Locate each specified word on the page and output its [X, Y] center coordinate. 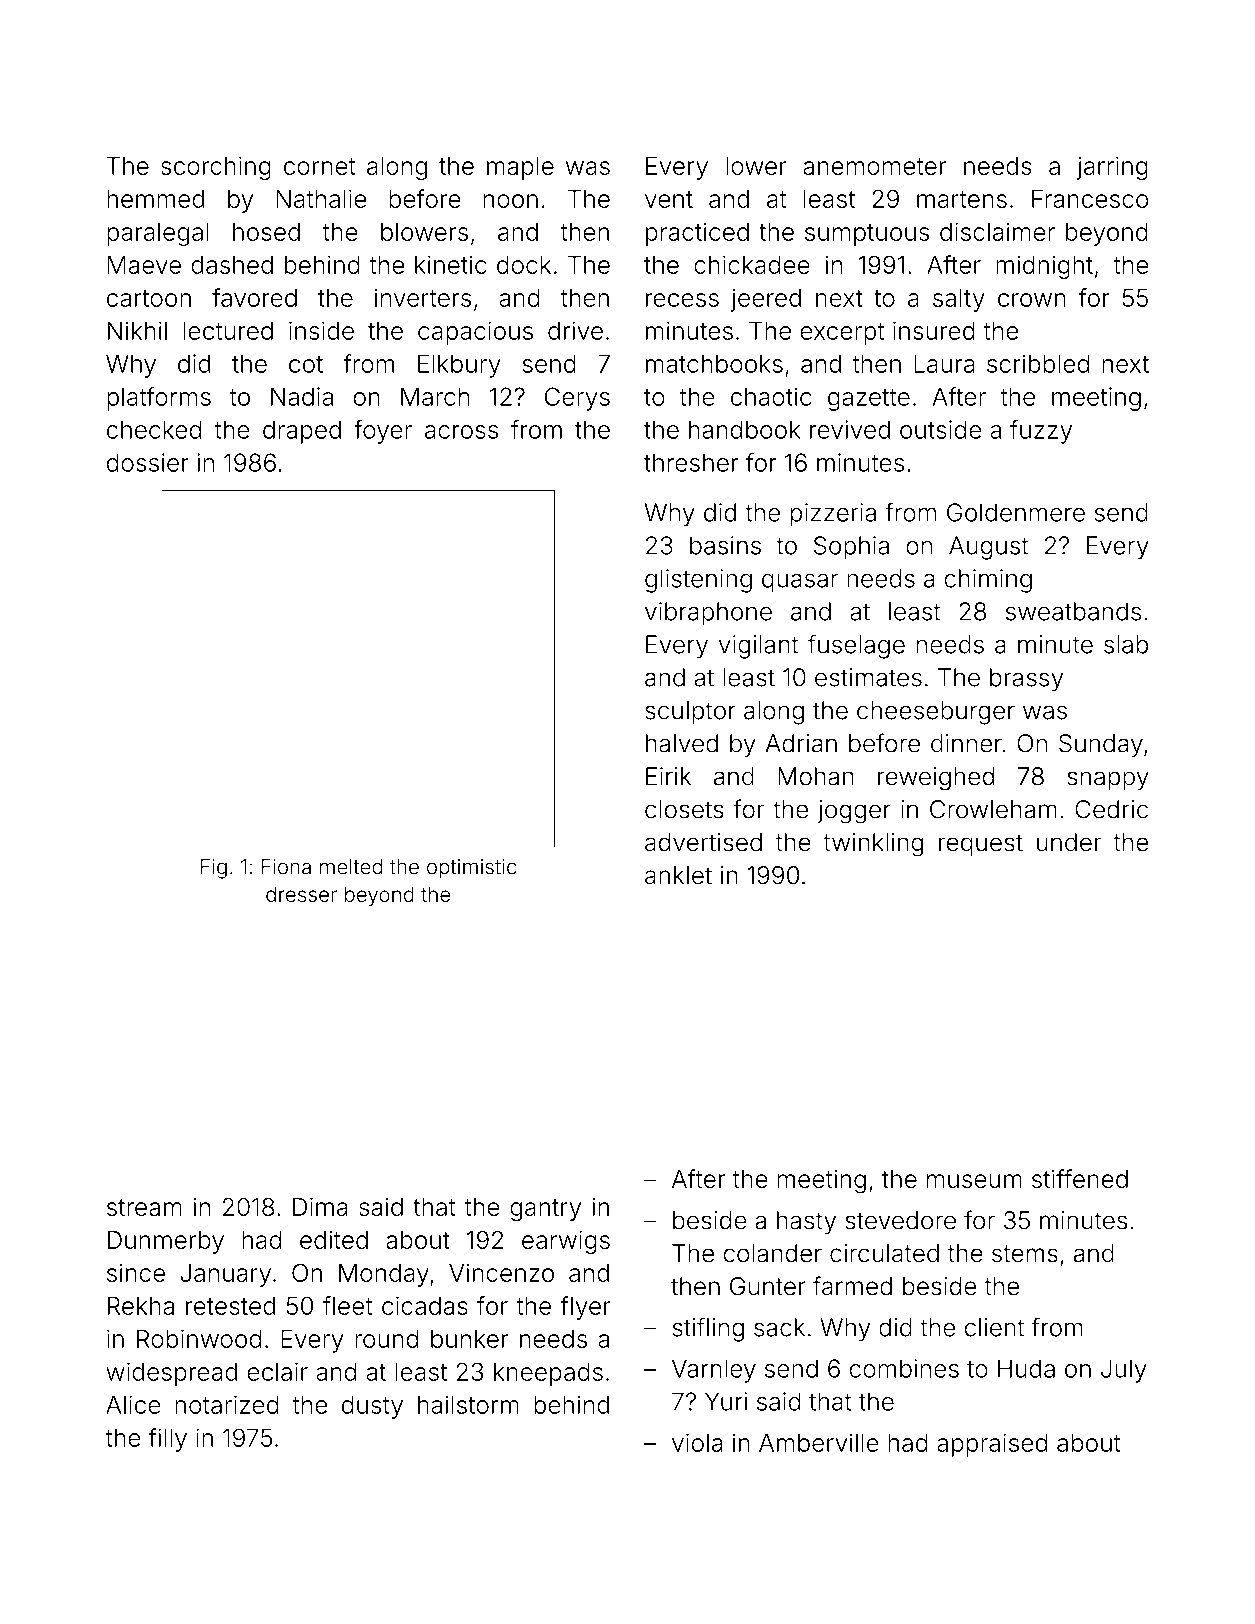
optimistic [471, 869]
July [1124, 1371]
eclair [277, 1371]
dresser [301, 894]
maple [520, 168]
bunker [469, 1339]
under [1069, 842]
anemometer [874, 166]
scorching [216, 168]
